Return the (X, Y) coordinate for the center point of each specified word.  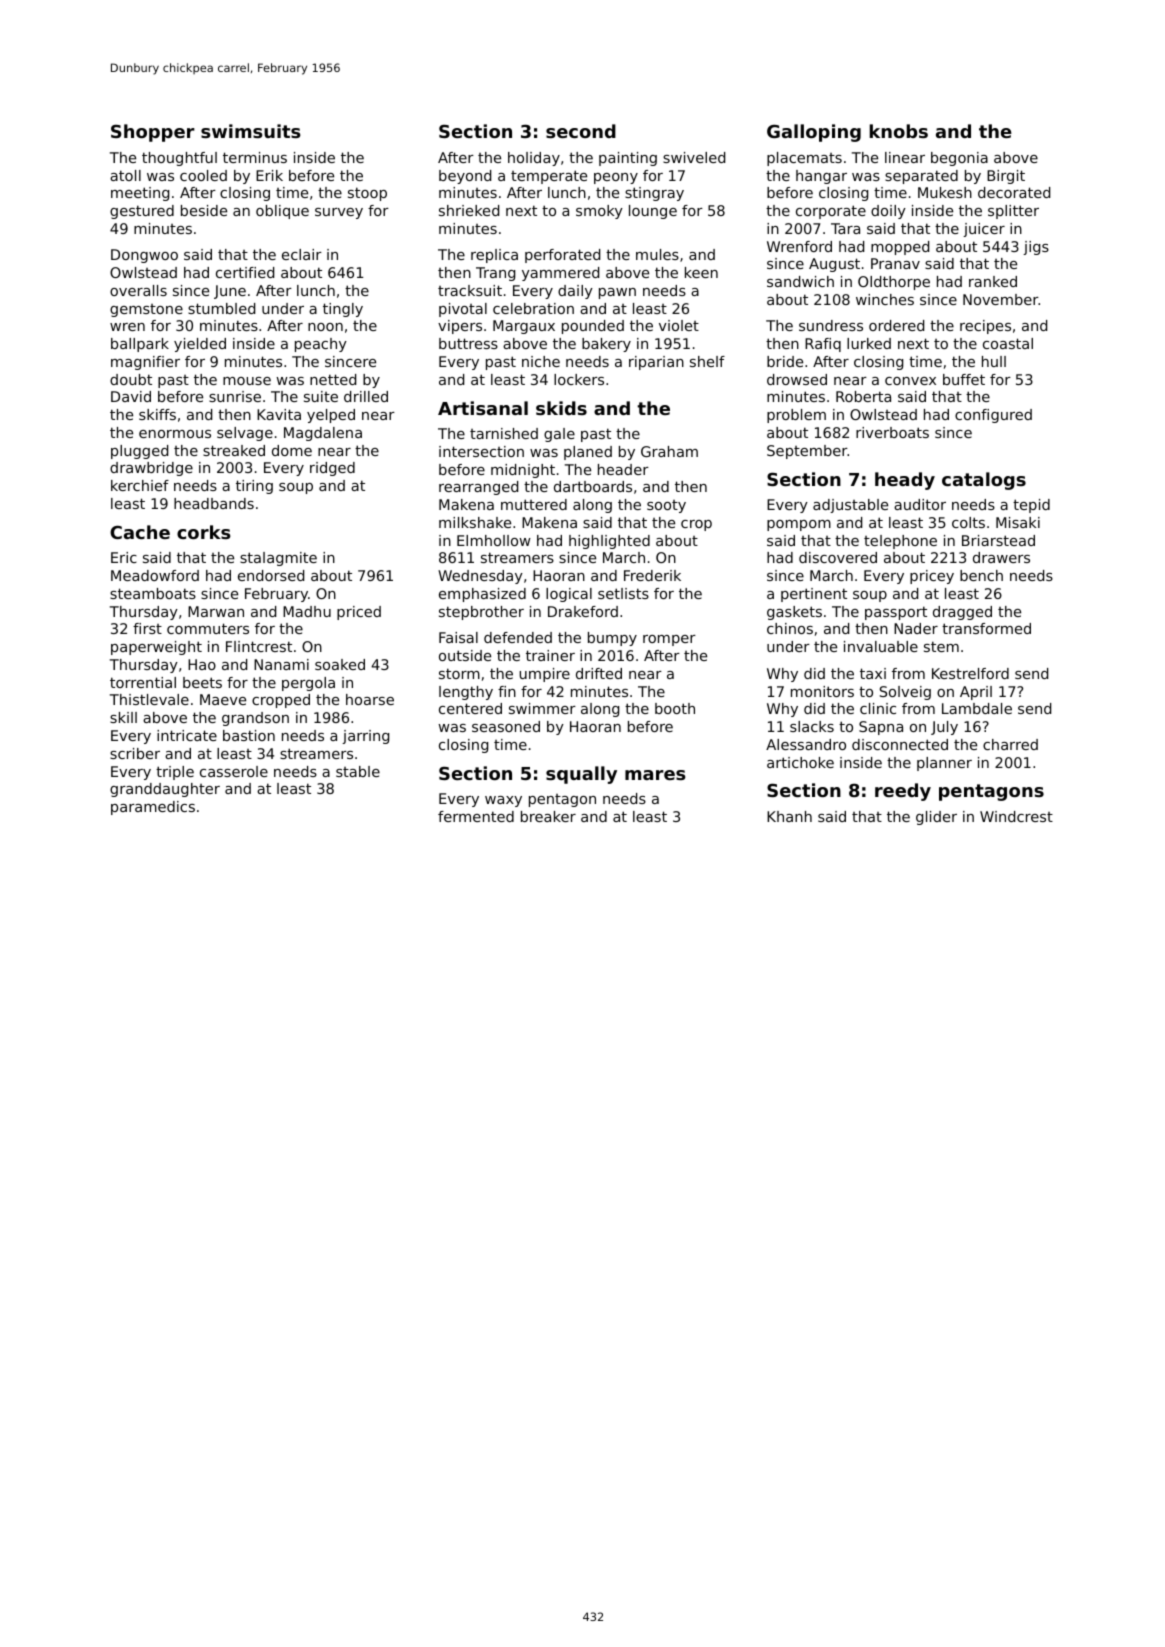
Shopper (153, 133)
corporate (831, 212)
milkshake (475, 522)
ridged (332, 469)
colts (968, 522)
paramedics (153, 808)
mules (657, 254)
